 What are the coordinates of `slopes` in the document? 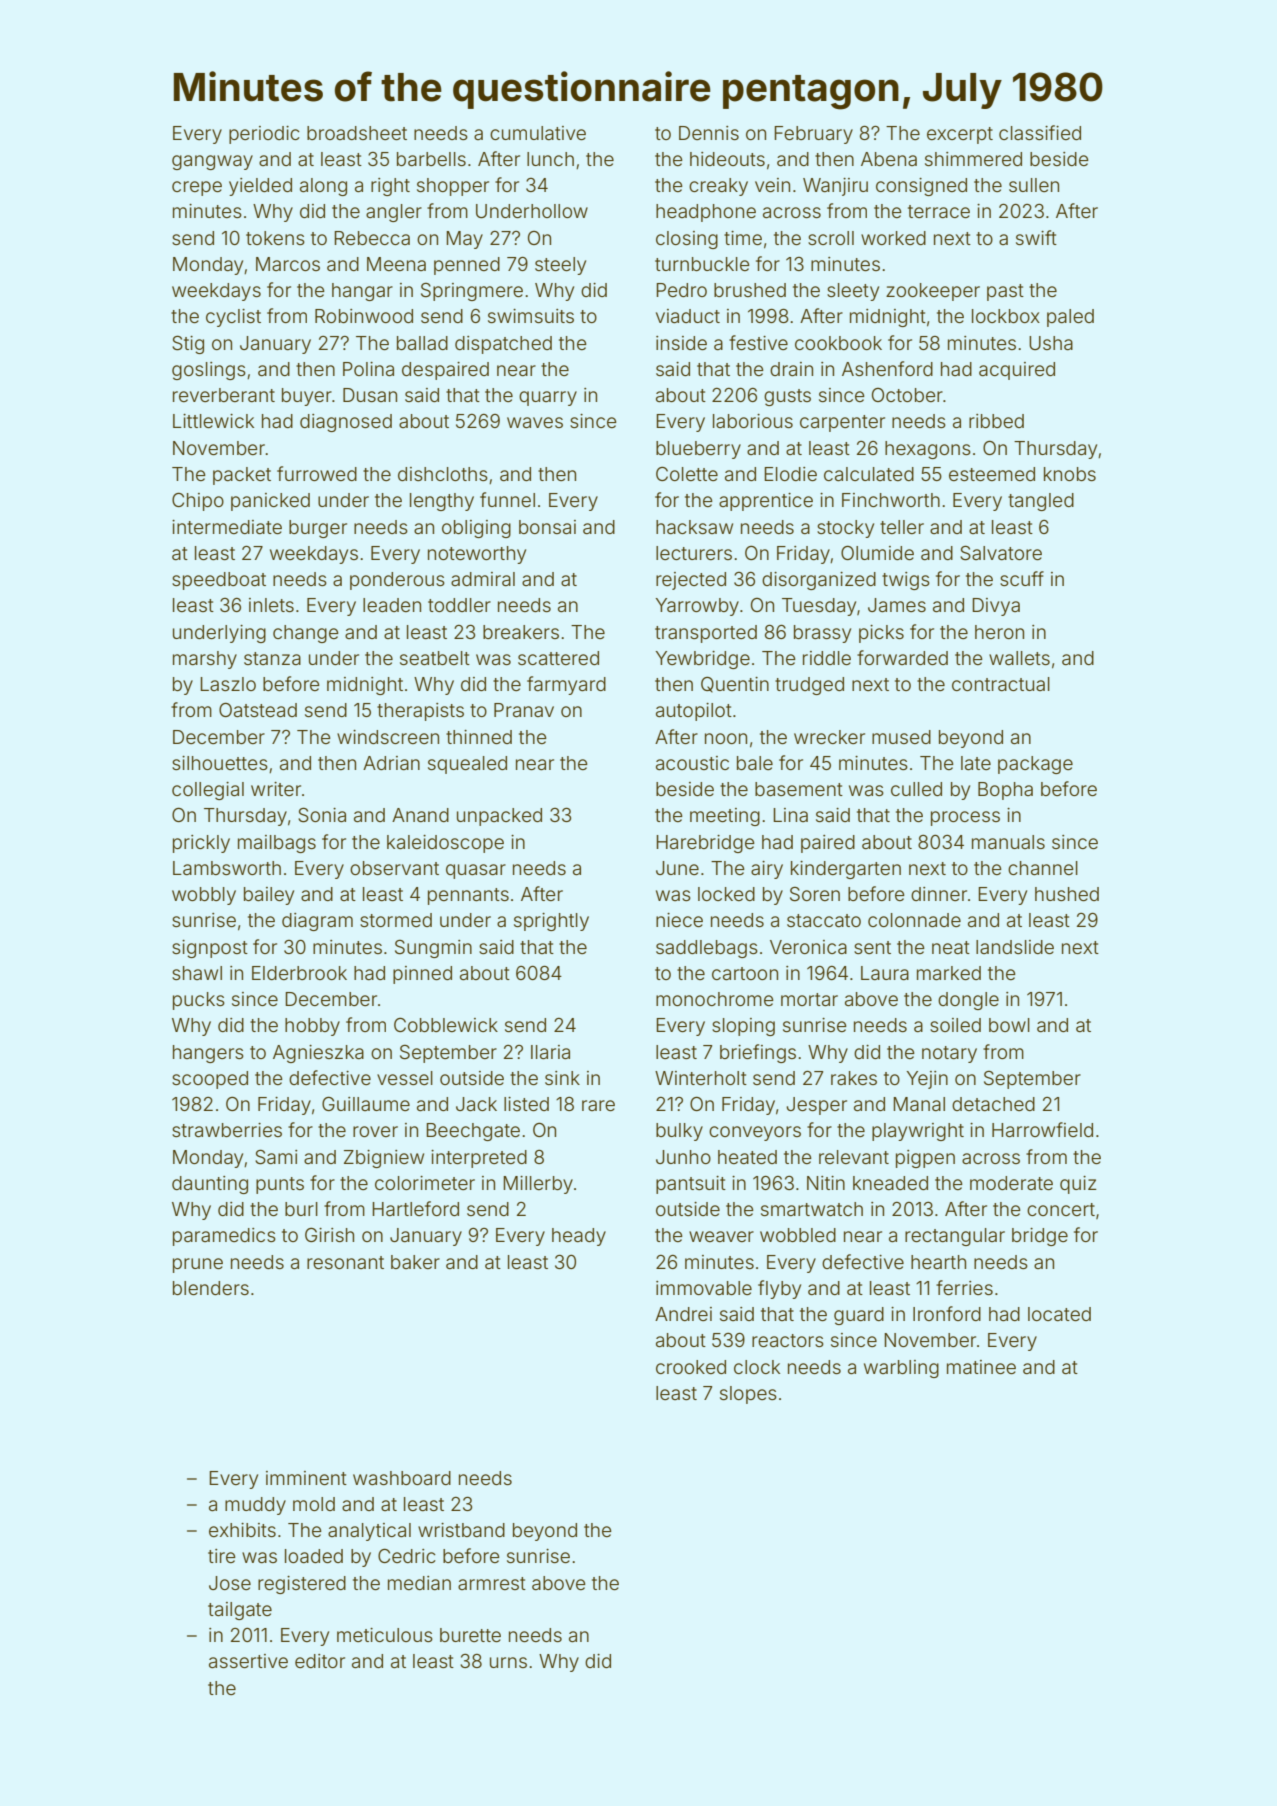 It's located at (748, 1395).
